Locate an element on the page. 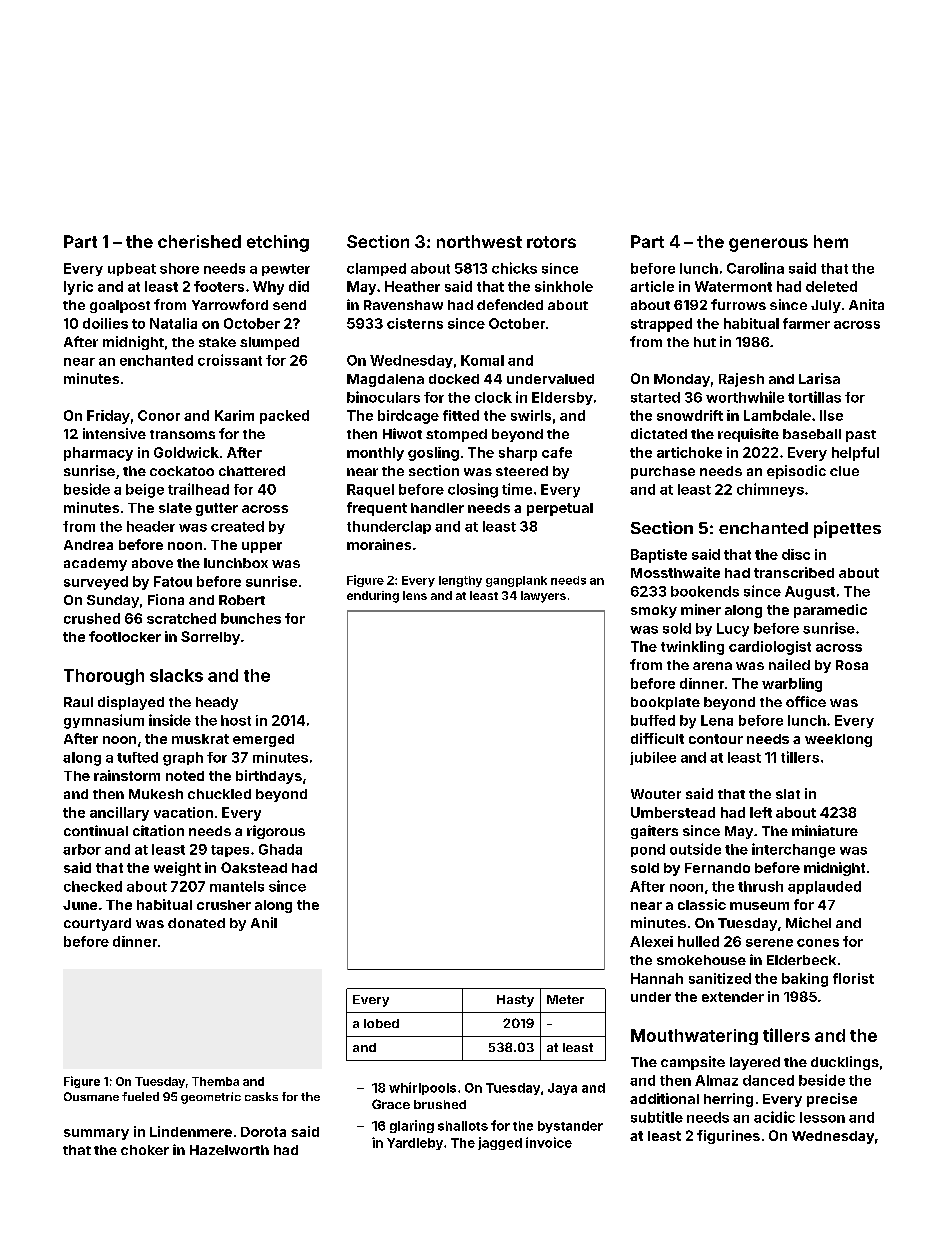 This page has width=952, height=1233. Hazelworth is located at coordinates (229, 1150).
